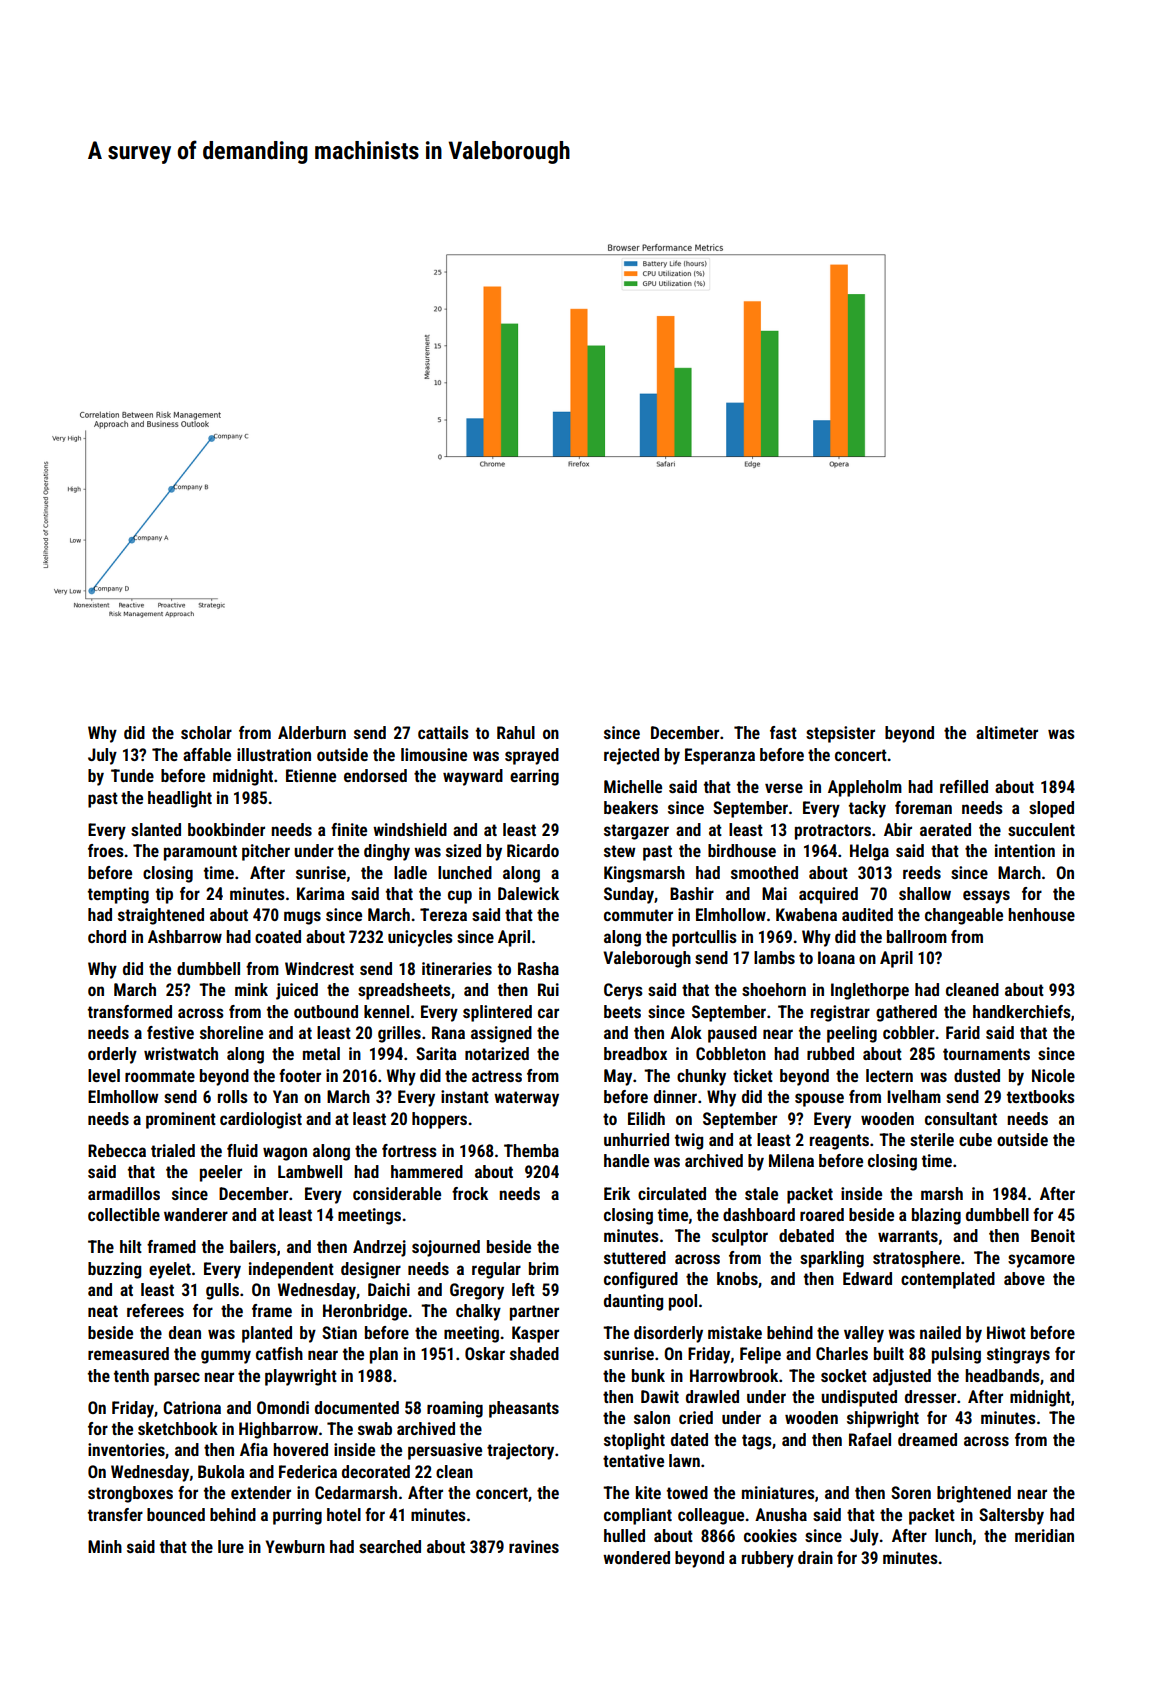 The width and height of the screenshot is (1163, 1684). Describe the element at coordinates (622, 1011) in the screenshot. I see `beets` at that location.
